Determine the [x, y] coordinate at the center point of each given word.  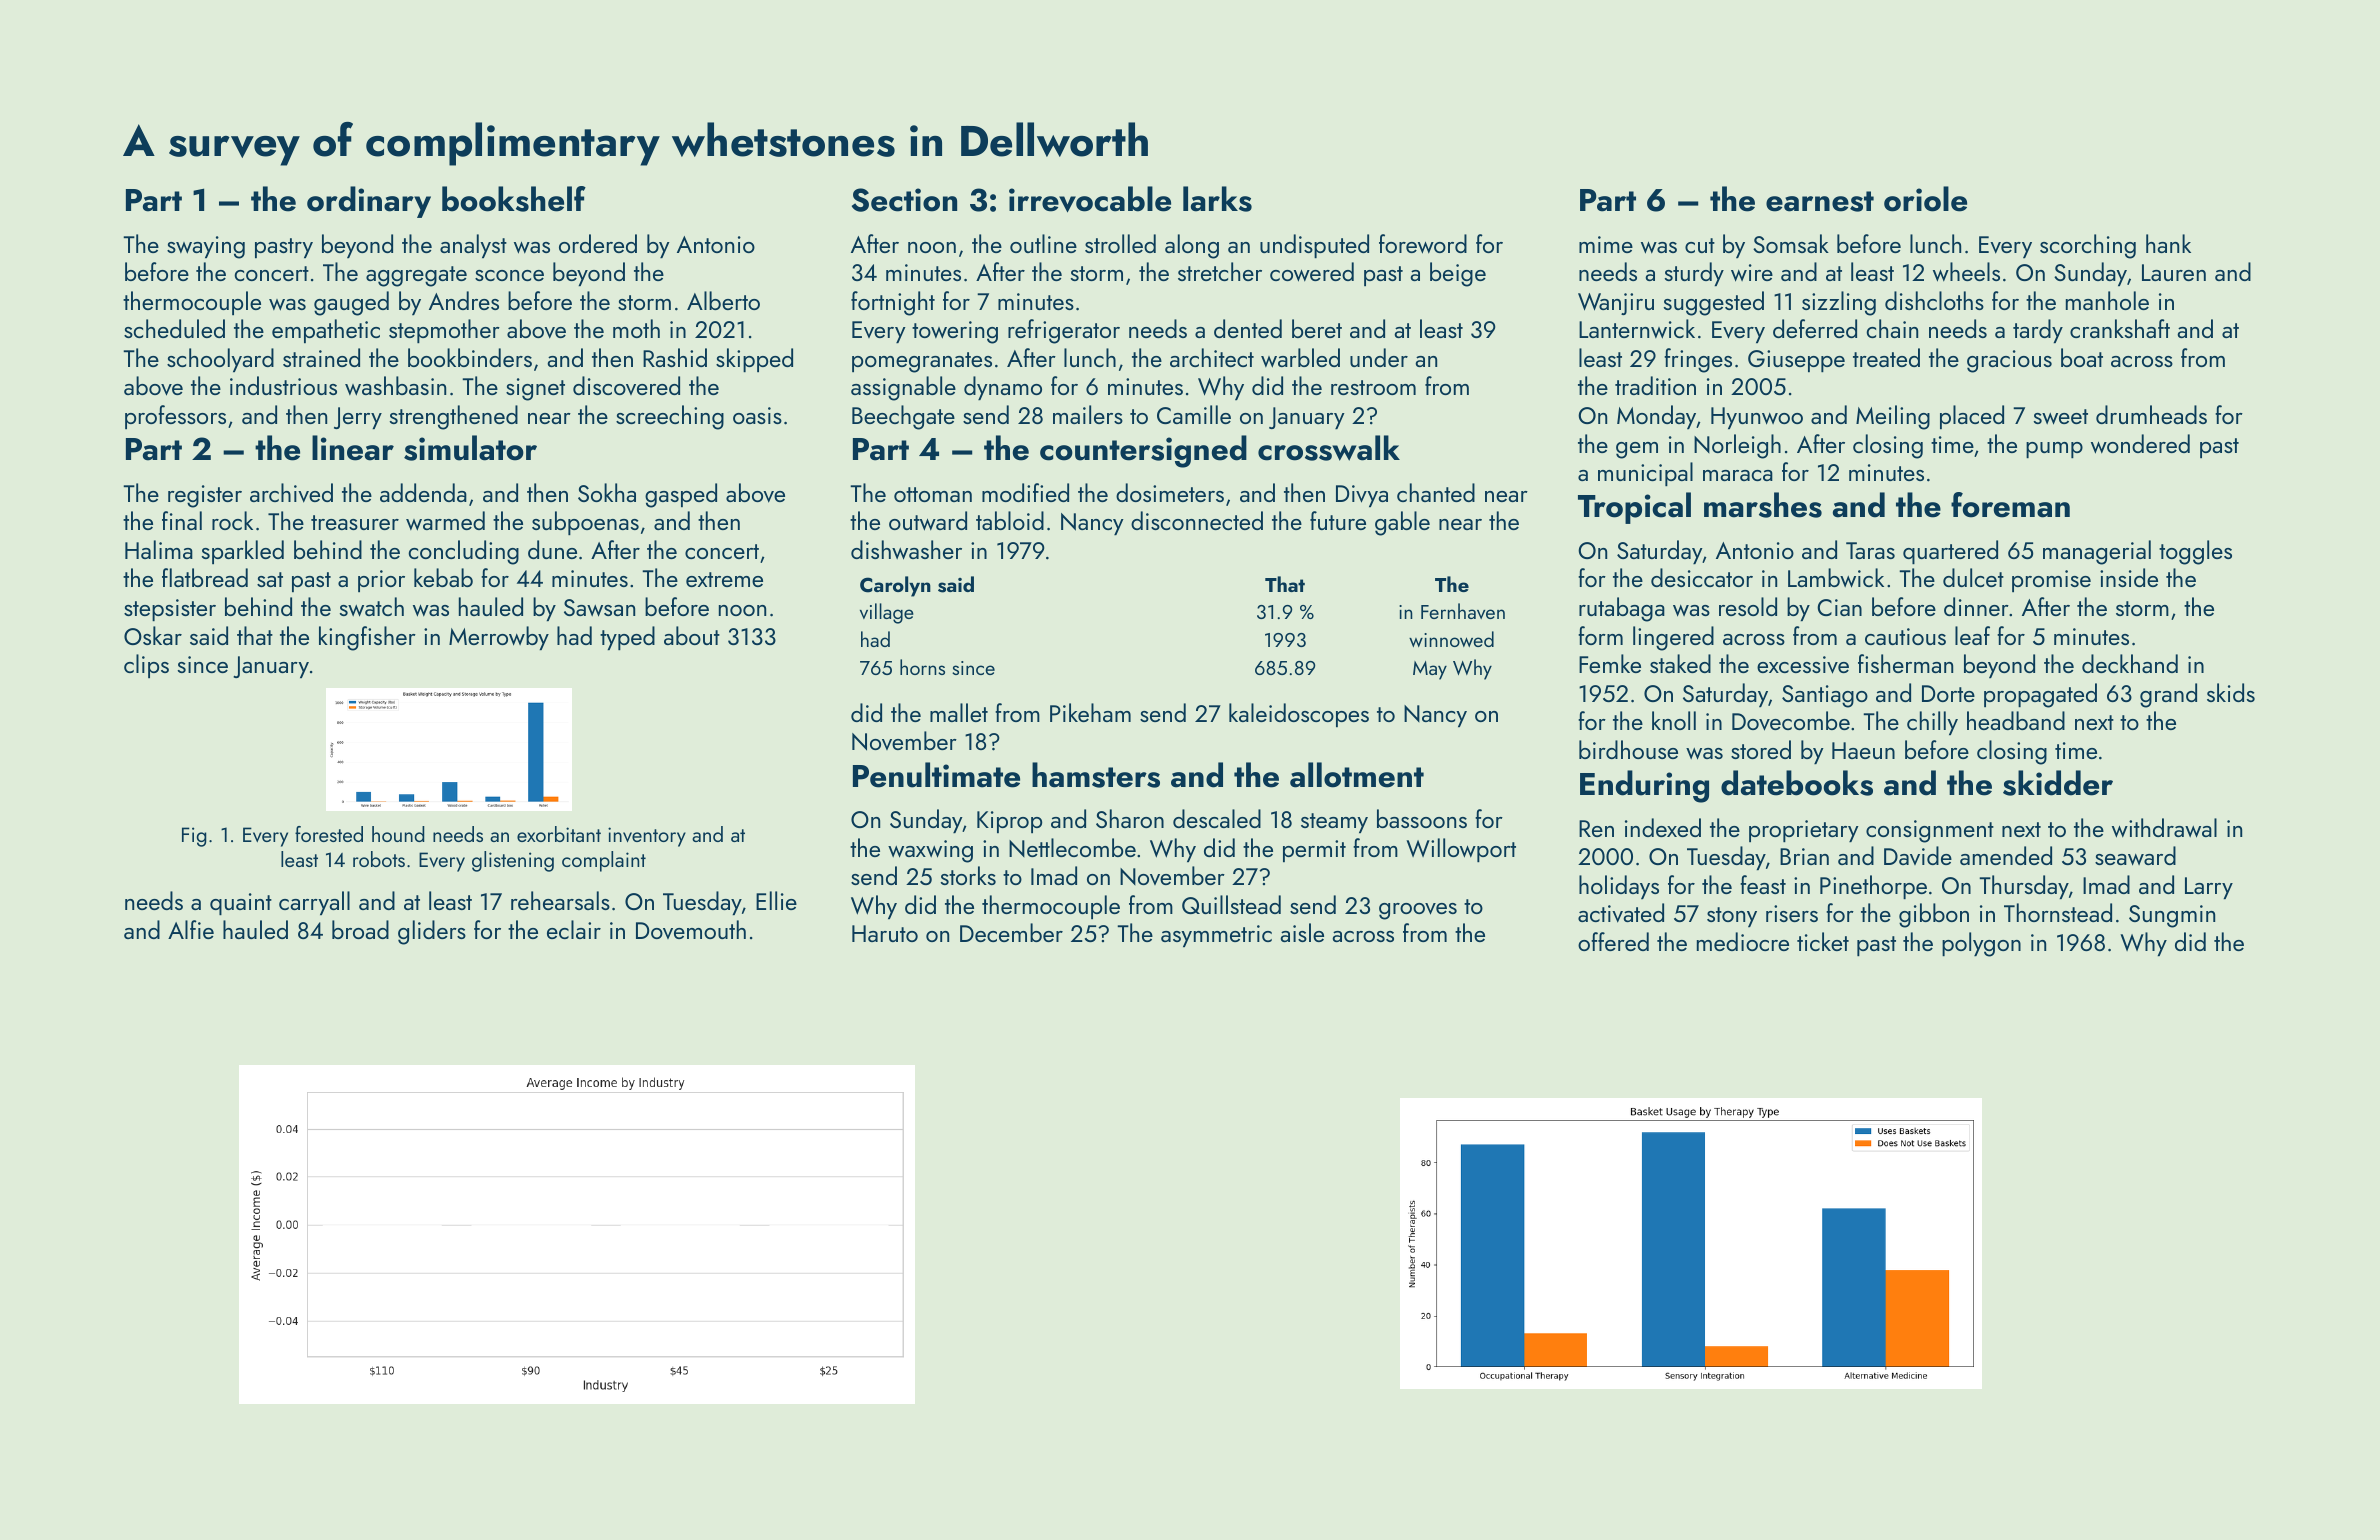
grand [2168, 695]
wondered [2140, 444]
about [692, 635]
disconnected [1197, 520]
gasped [681, 495]
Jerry [358, 418]
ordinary [369, 202]
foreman [2010, 505]
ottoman [933, 494]
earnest [1820, 201]
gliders [432, 932]
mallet [959, 712]
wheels [1966, 272]
